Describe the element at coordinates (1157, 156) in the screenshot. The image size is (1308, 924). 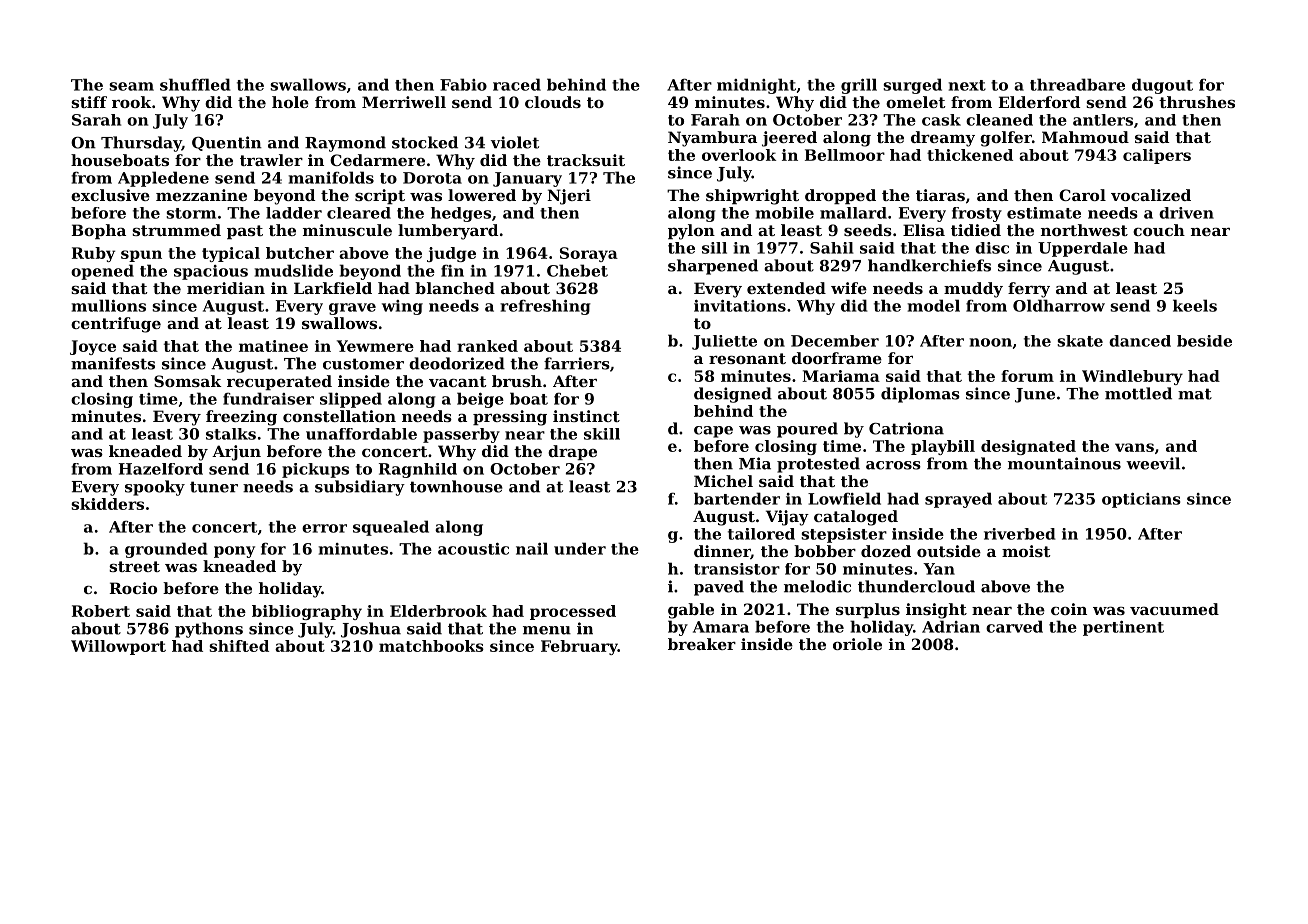
I see `calipers` at that location.
